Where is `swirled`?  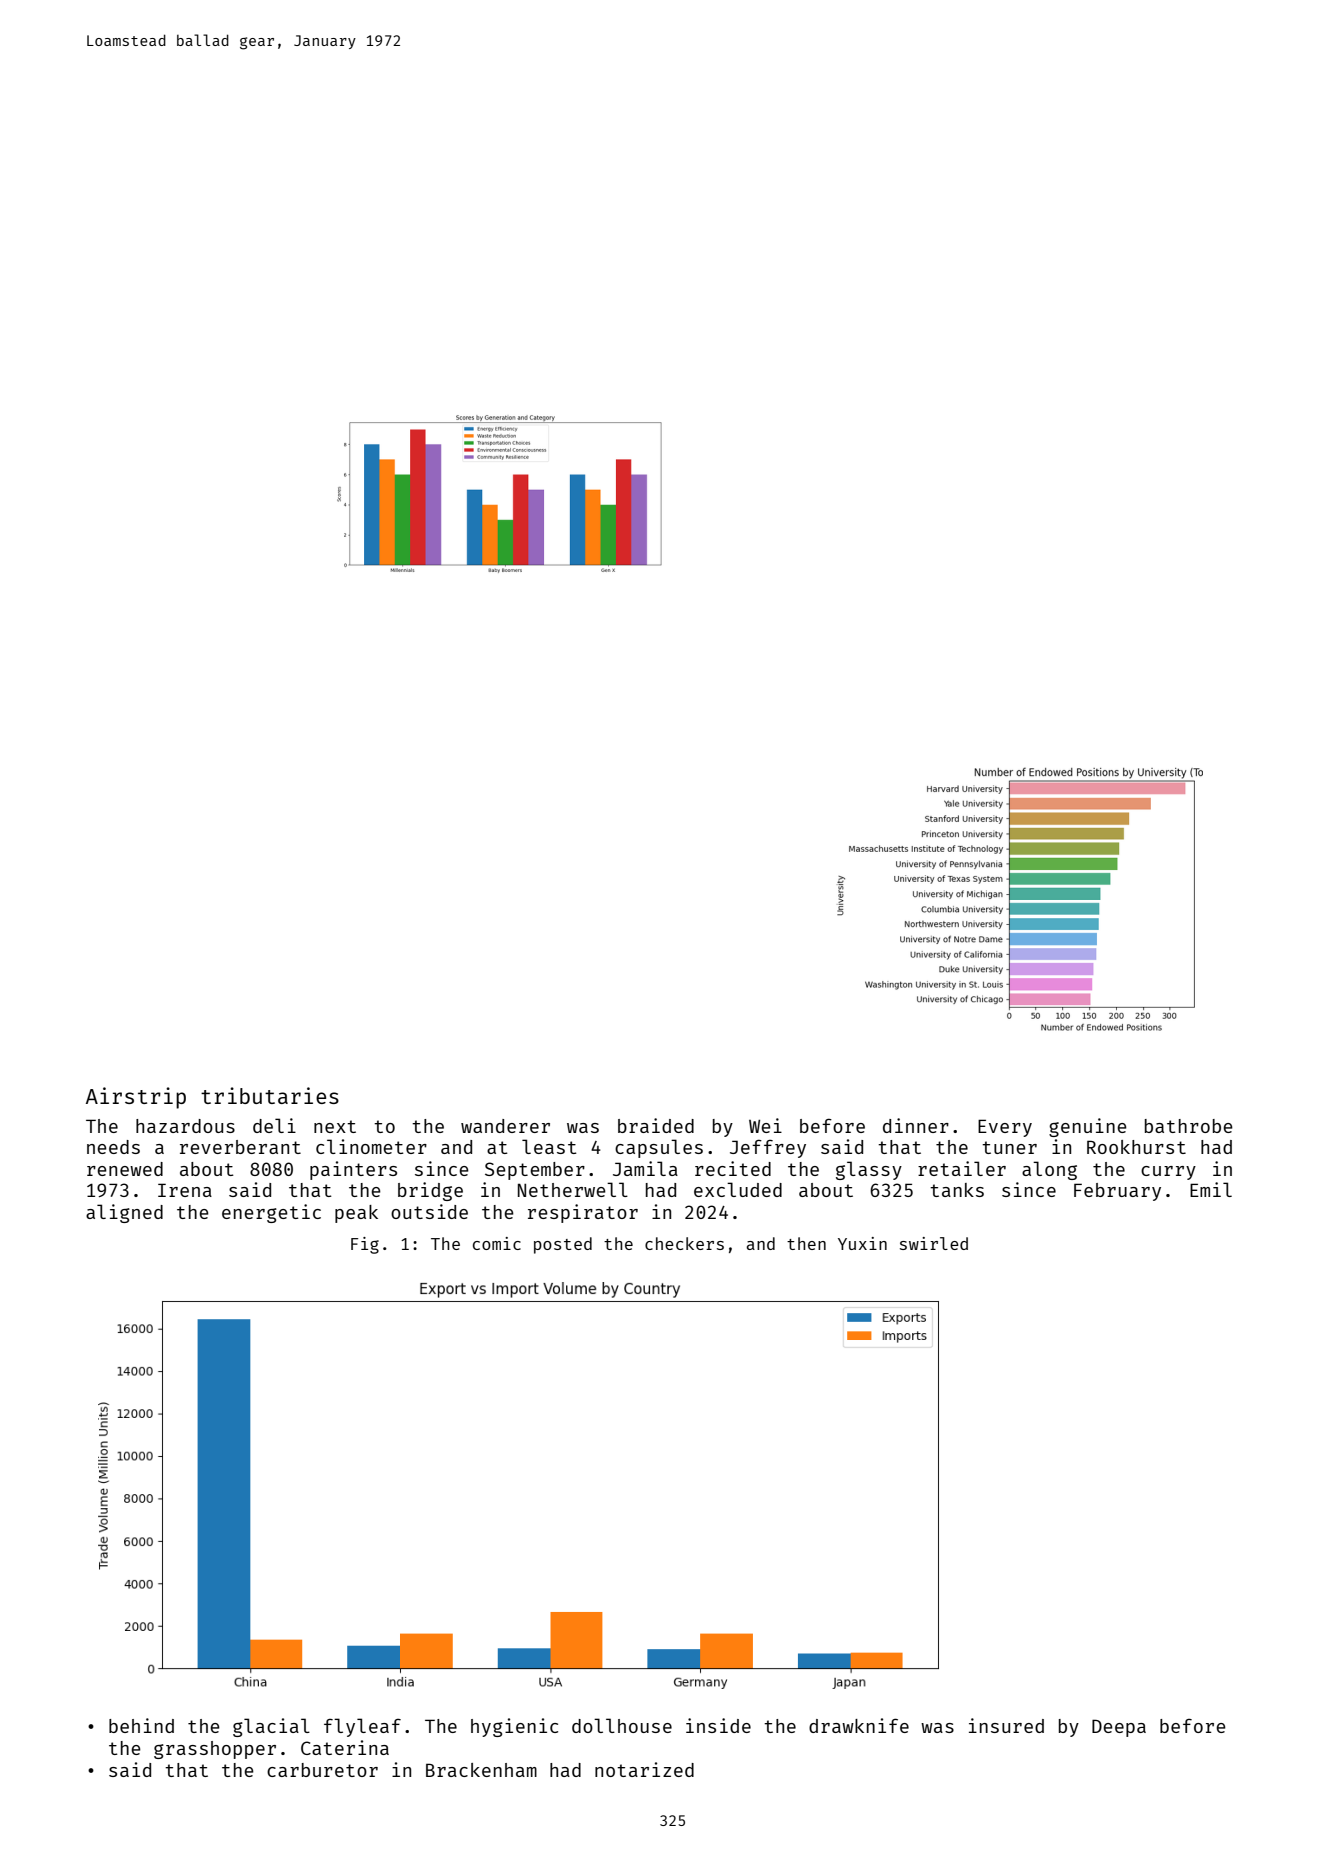
swirled is located at coordinates (934, 1243).
